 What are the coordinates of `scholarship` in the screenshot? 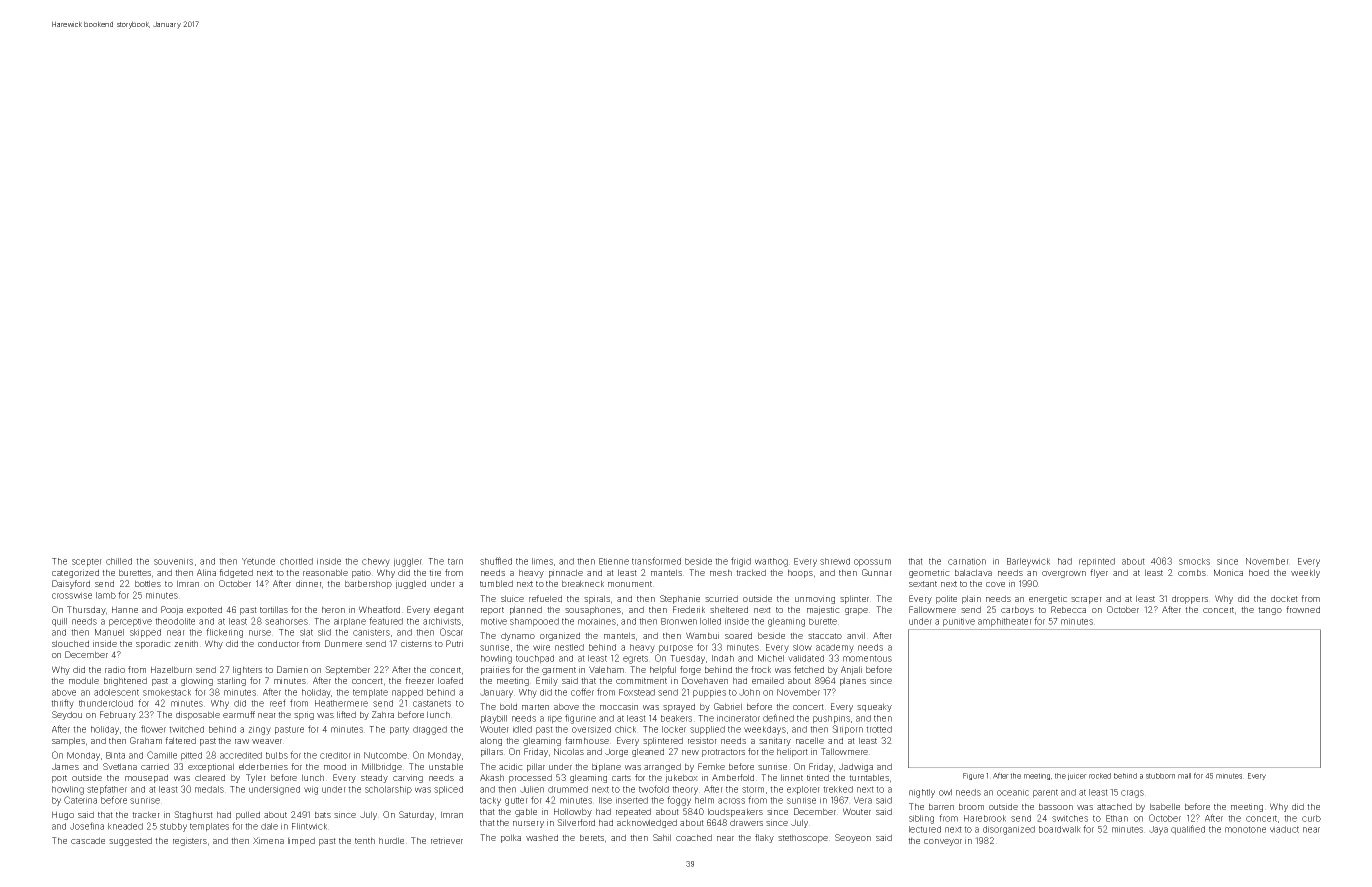 It's located at (388, 790).
